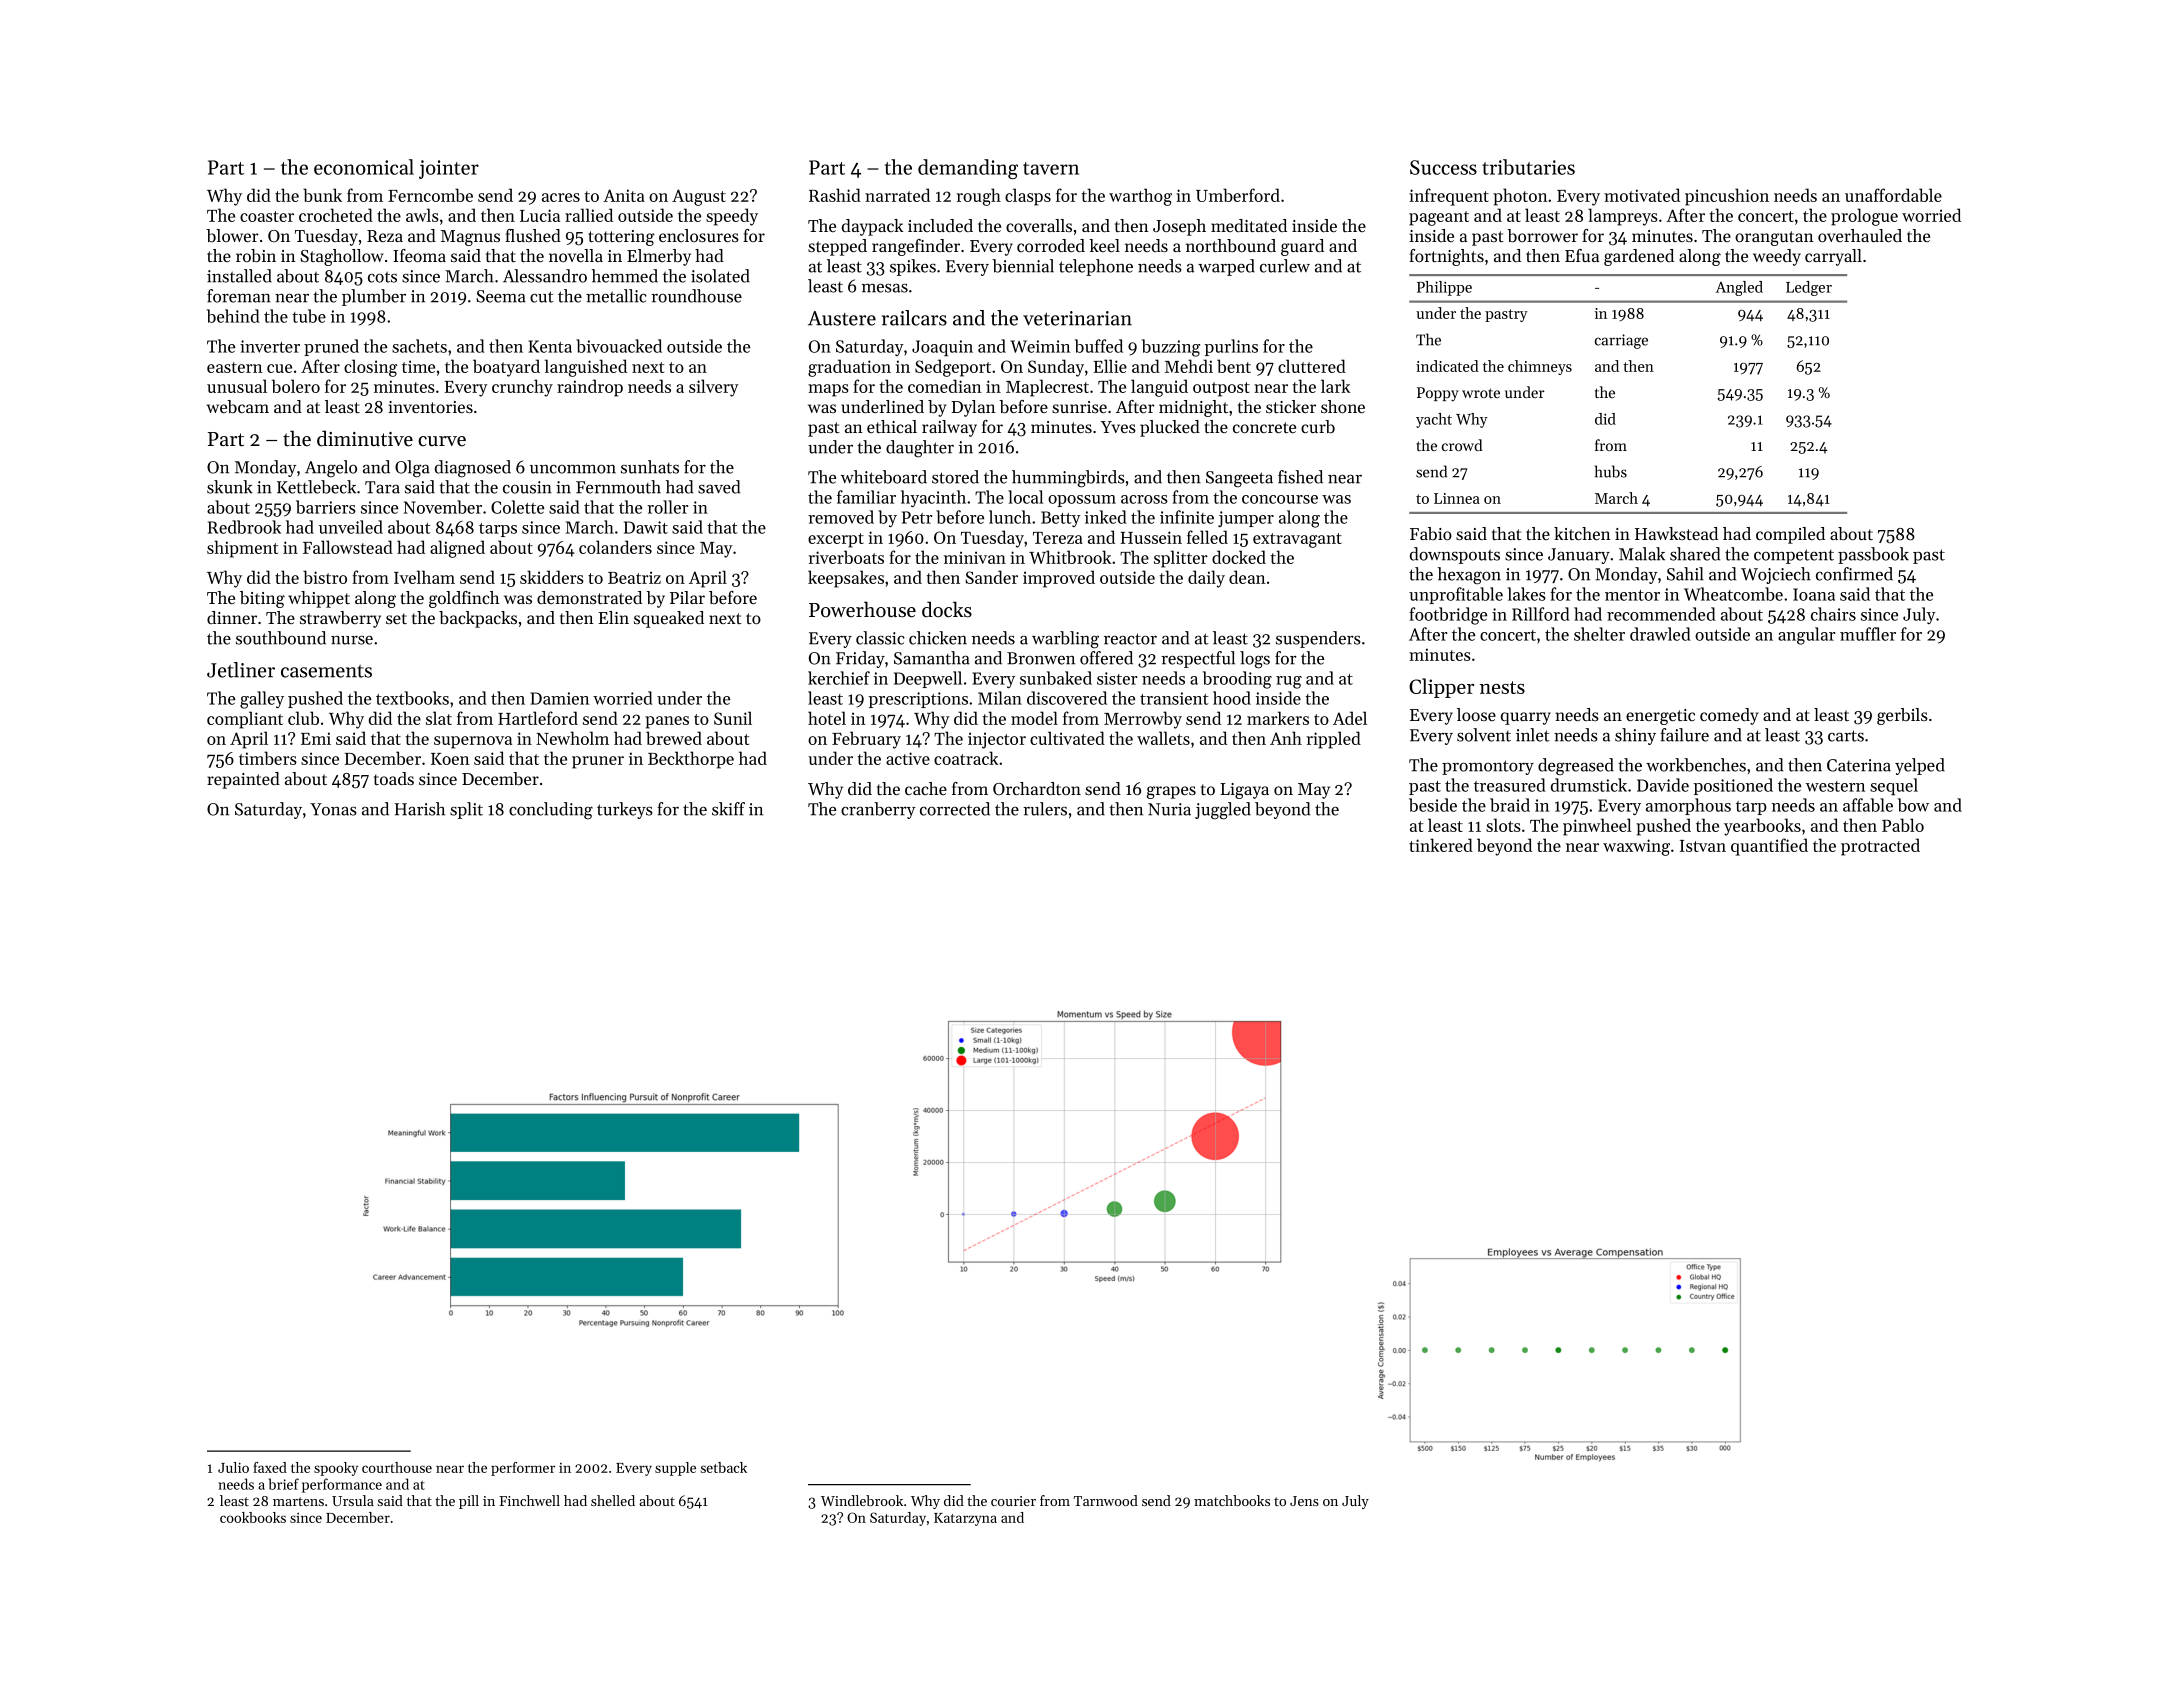 The height and width of the screenshot is (1683, 2178). I want to click on Yonas, so click(333, 809).
